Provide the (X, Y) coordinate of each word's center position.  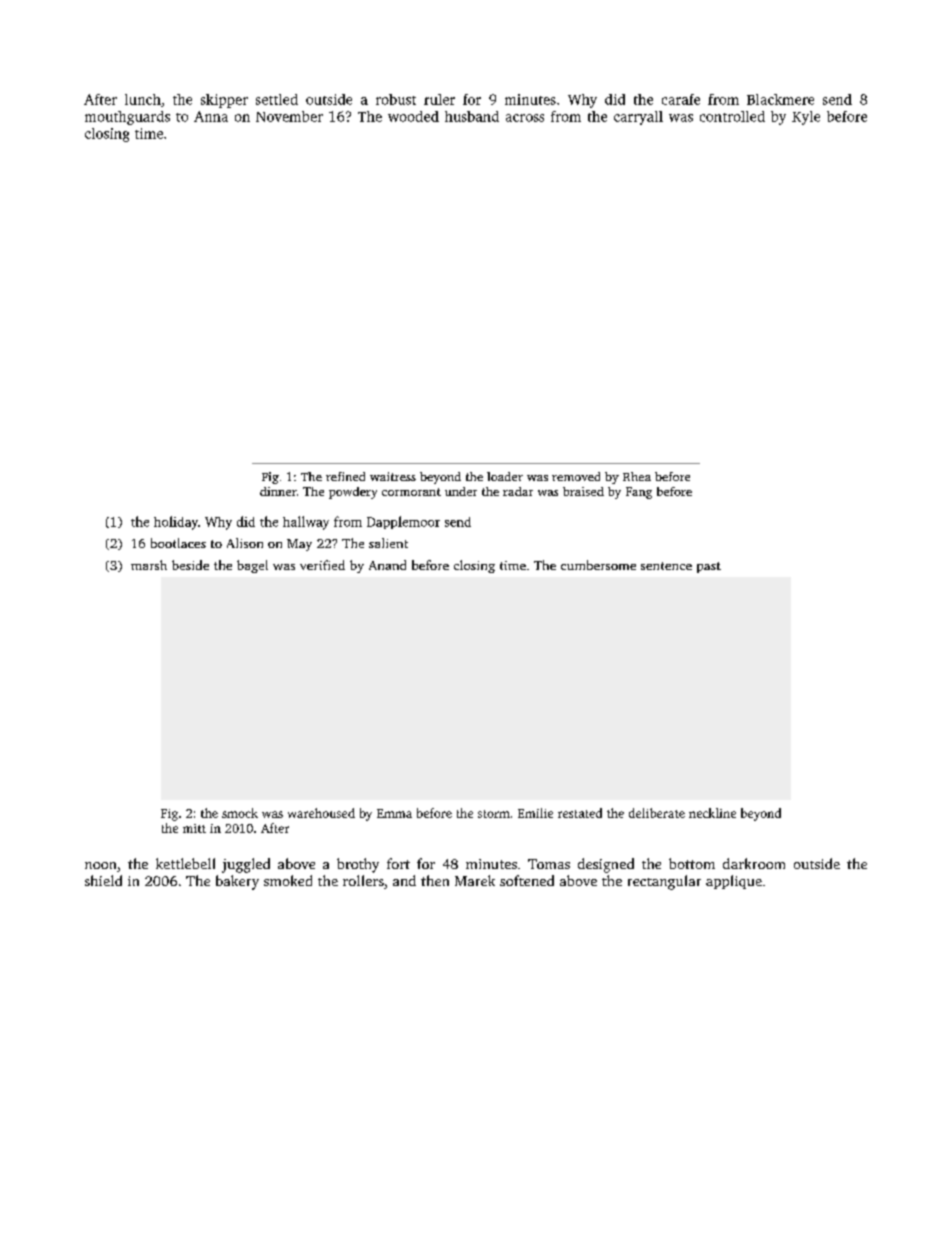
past (709, 567)
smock (240, 813)
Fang (639, 493)
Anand (387, 565)
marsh (149, 565)
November (289, 116)
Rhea (637, 476)
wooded (413, 116)
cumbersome (598, 565)
